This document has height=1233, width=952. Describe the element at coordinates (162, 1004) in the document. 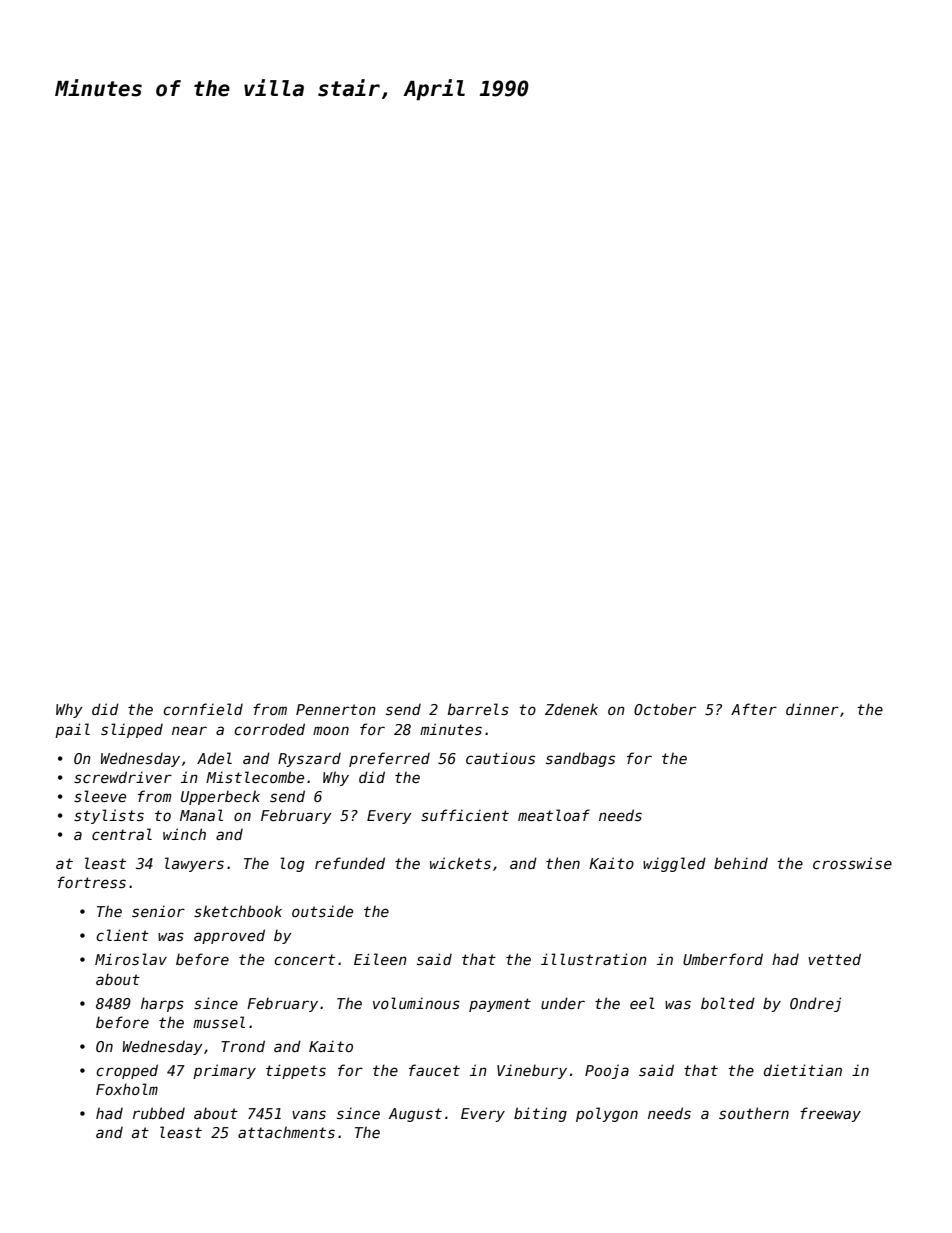

I see `harps` at that location.
